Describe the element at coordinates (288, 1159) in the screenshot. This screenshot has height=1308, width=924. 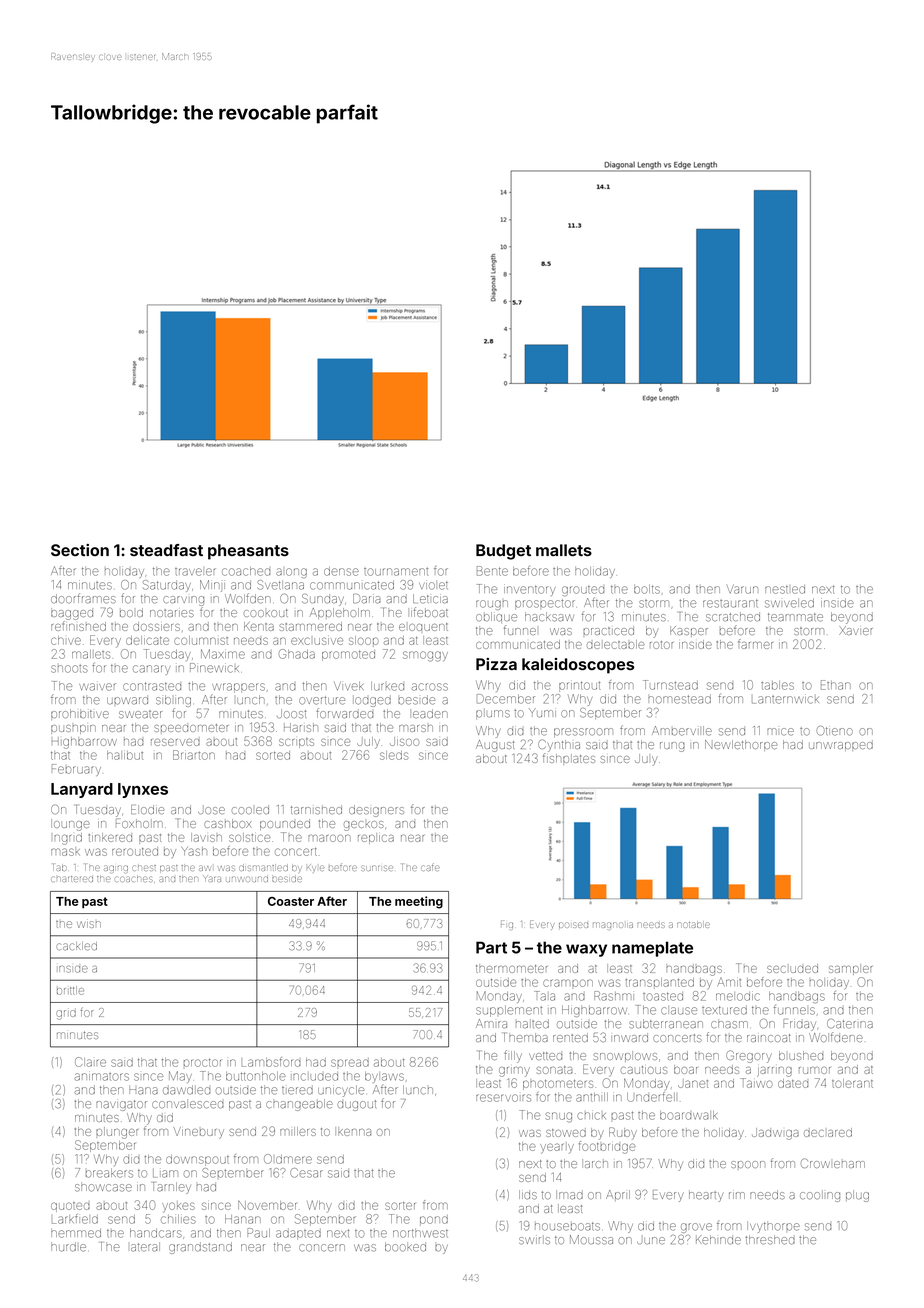
I see `Oldmere` at that location.
